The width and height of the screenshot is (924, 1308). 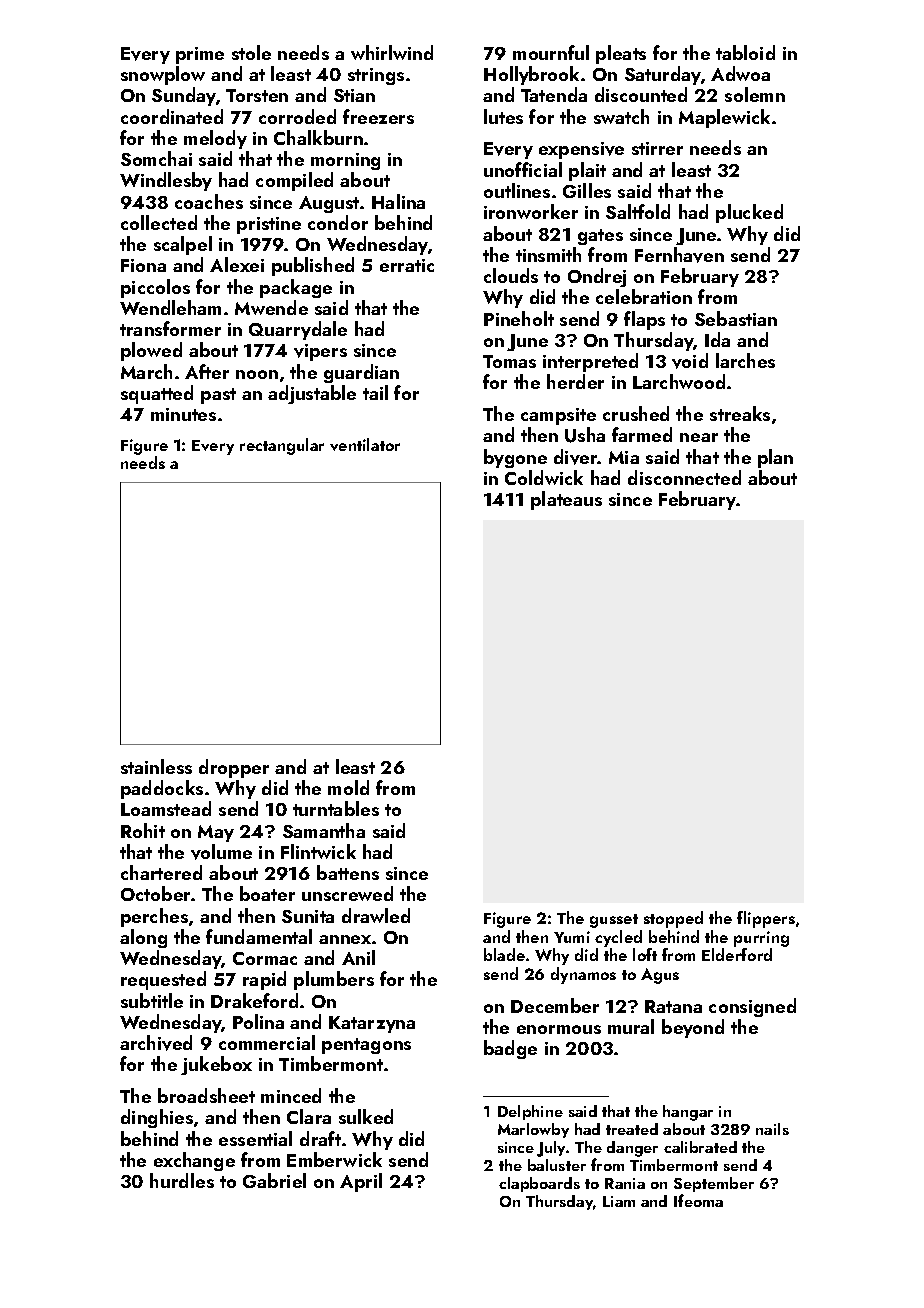 What do you see at coordinates (392, 52) in the screenshot?
I see `whirlwind` at bounding box center [392, 52].
